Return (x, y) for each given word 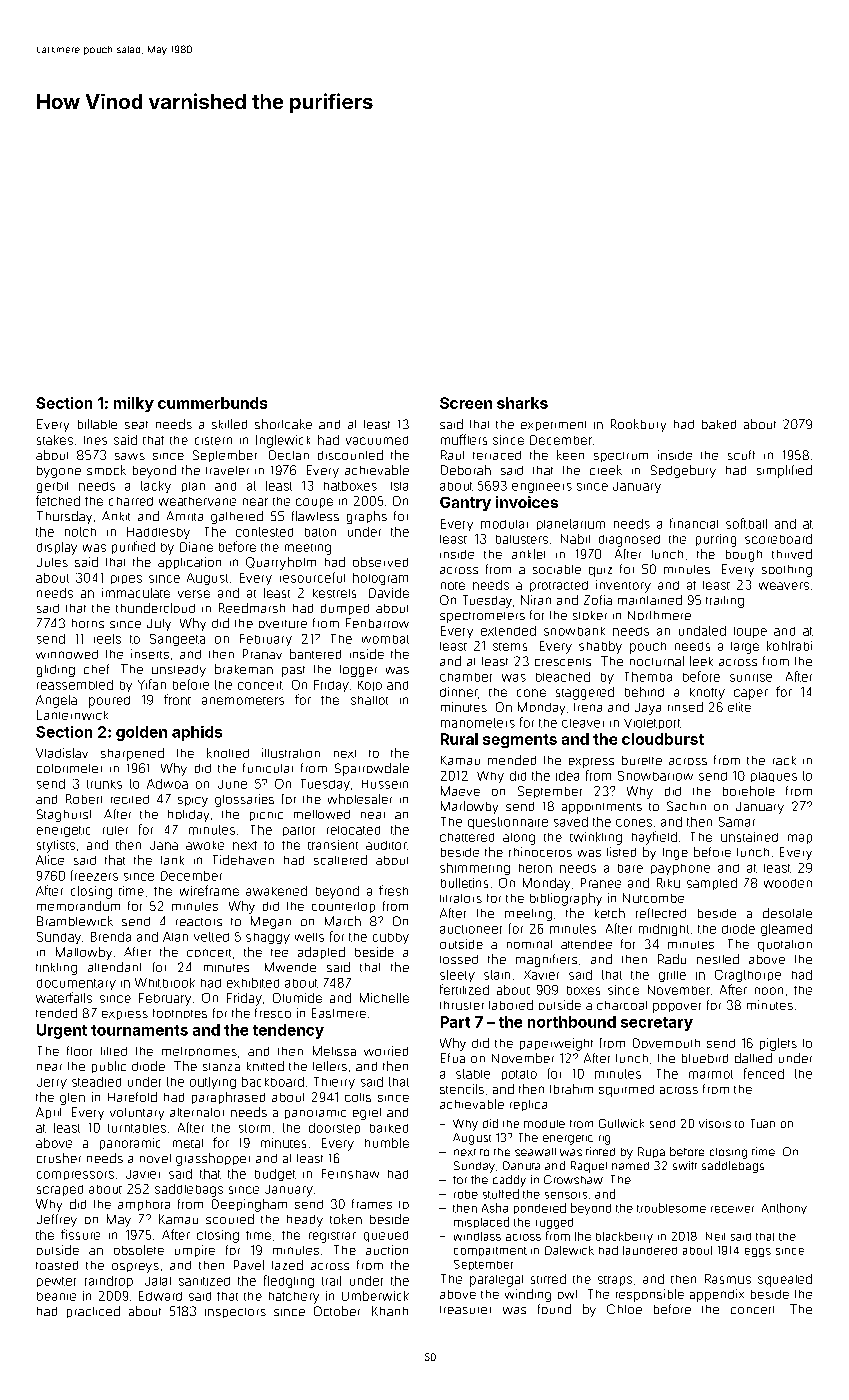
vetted (211, 937)
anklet (528, 554)
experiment (553, 426)
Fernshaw (350, 1174)
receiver (732, 1209)
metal (188, 1143)
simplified (784, 471)
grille (672, 976)
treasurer (465, 1310)
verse (194, 594)
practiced (93, 1312)
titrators (461, 898)
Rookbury (638, 425)
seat (136, 425)
